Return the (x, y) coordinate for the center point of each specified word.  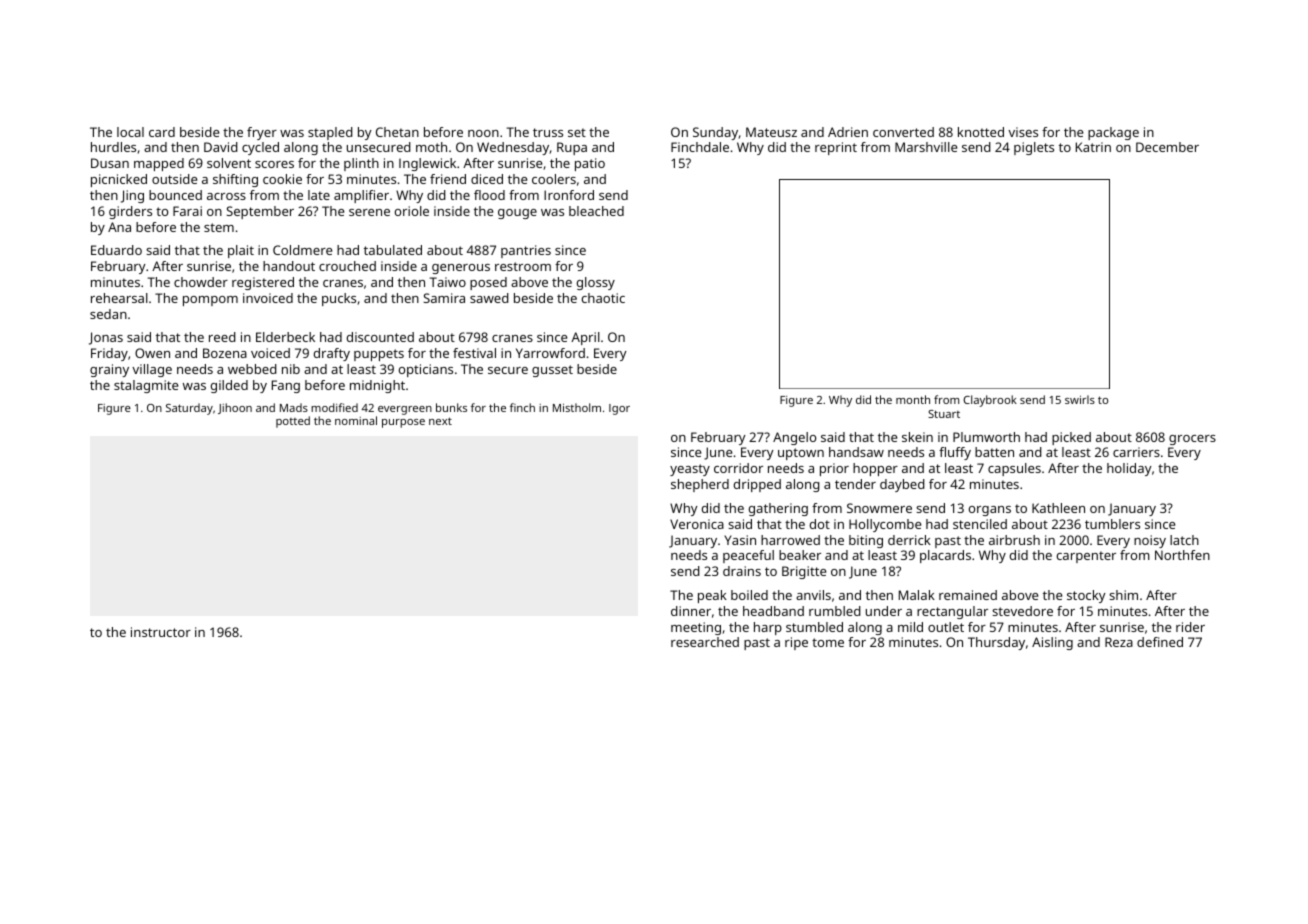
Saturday (189, 409)
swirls (1080, 399)
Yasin (740, 540)
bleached (596, 211)
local (130, 132)
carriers (1136, 452)
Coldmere (302, 250)
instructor (161, 632)
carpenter (1086, 557)
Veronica (697, 524)
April (585, 338)
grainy (109, 370)
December (1167, 147)
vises (1023, 132)
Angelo (794, 438)
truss (548, 132)
